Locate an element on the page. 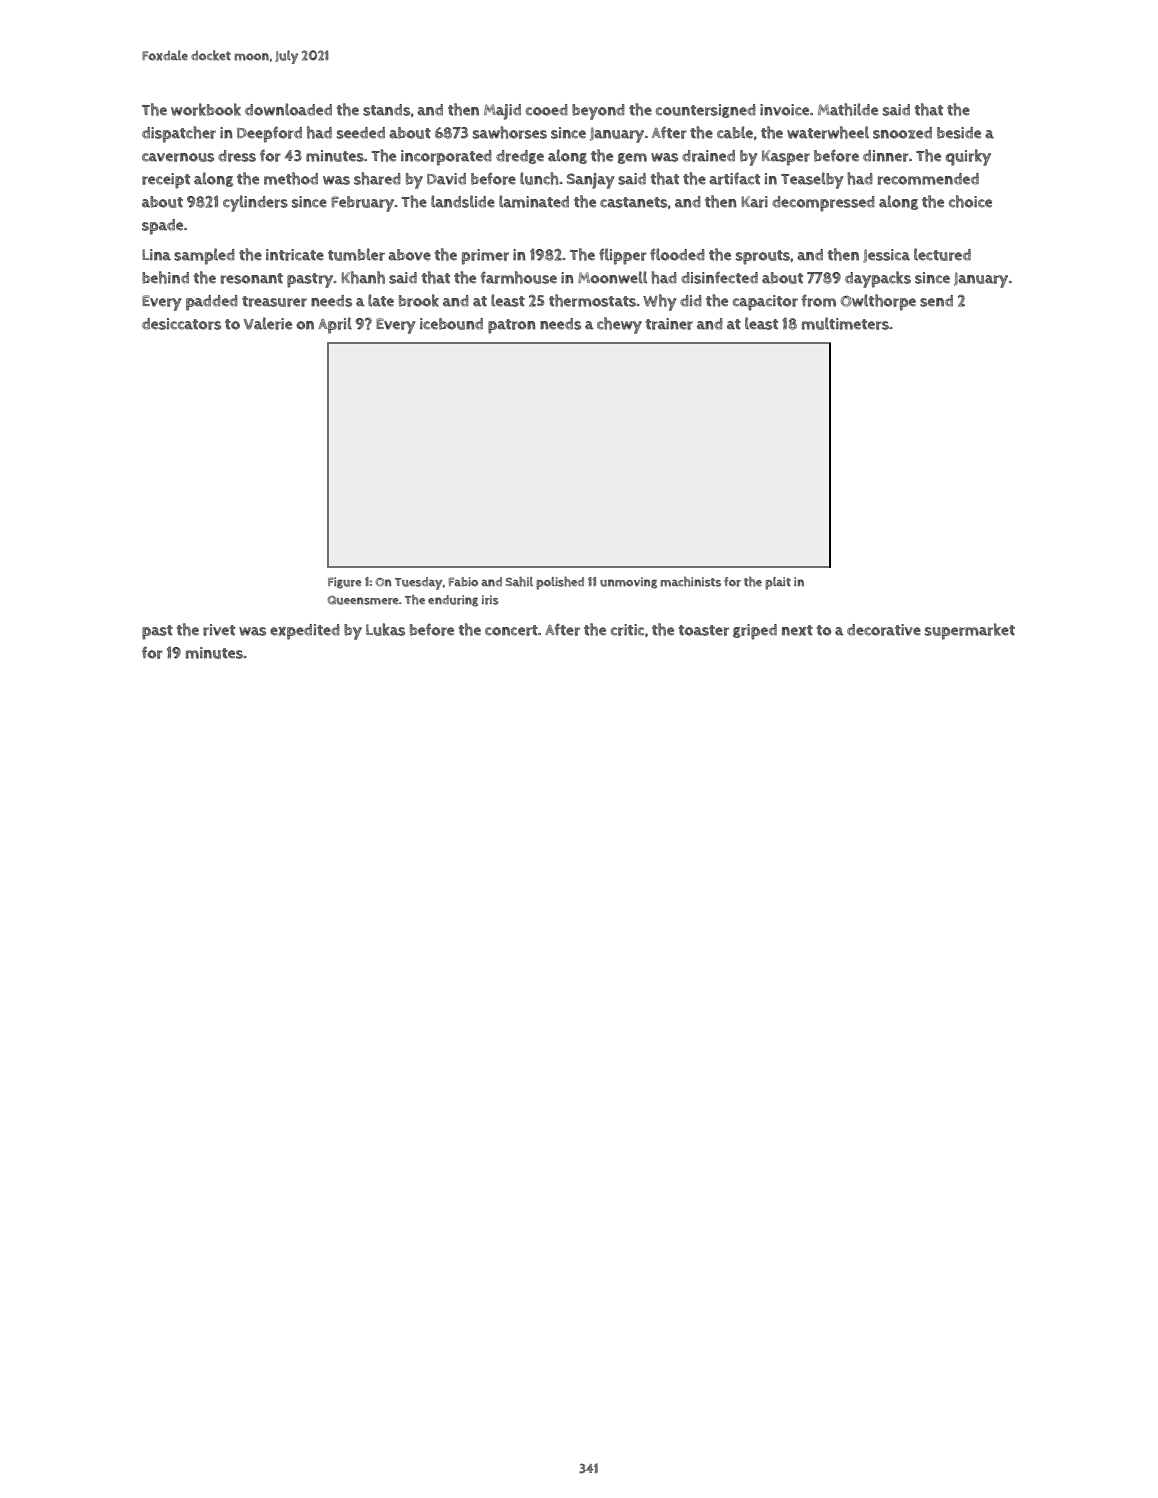  dispatcher is located at coordinates (179, 134).
